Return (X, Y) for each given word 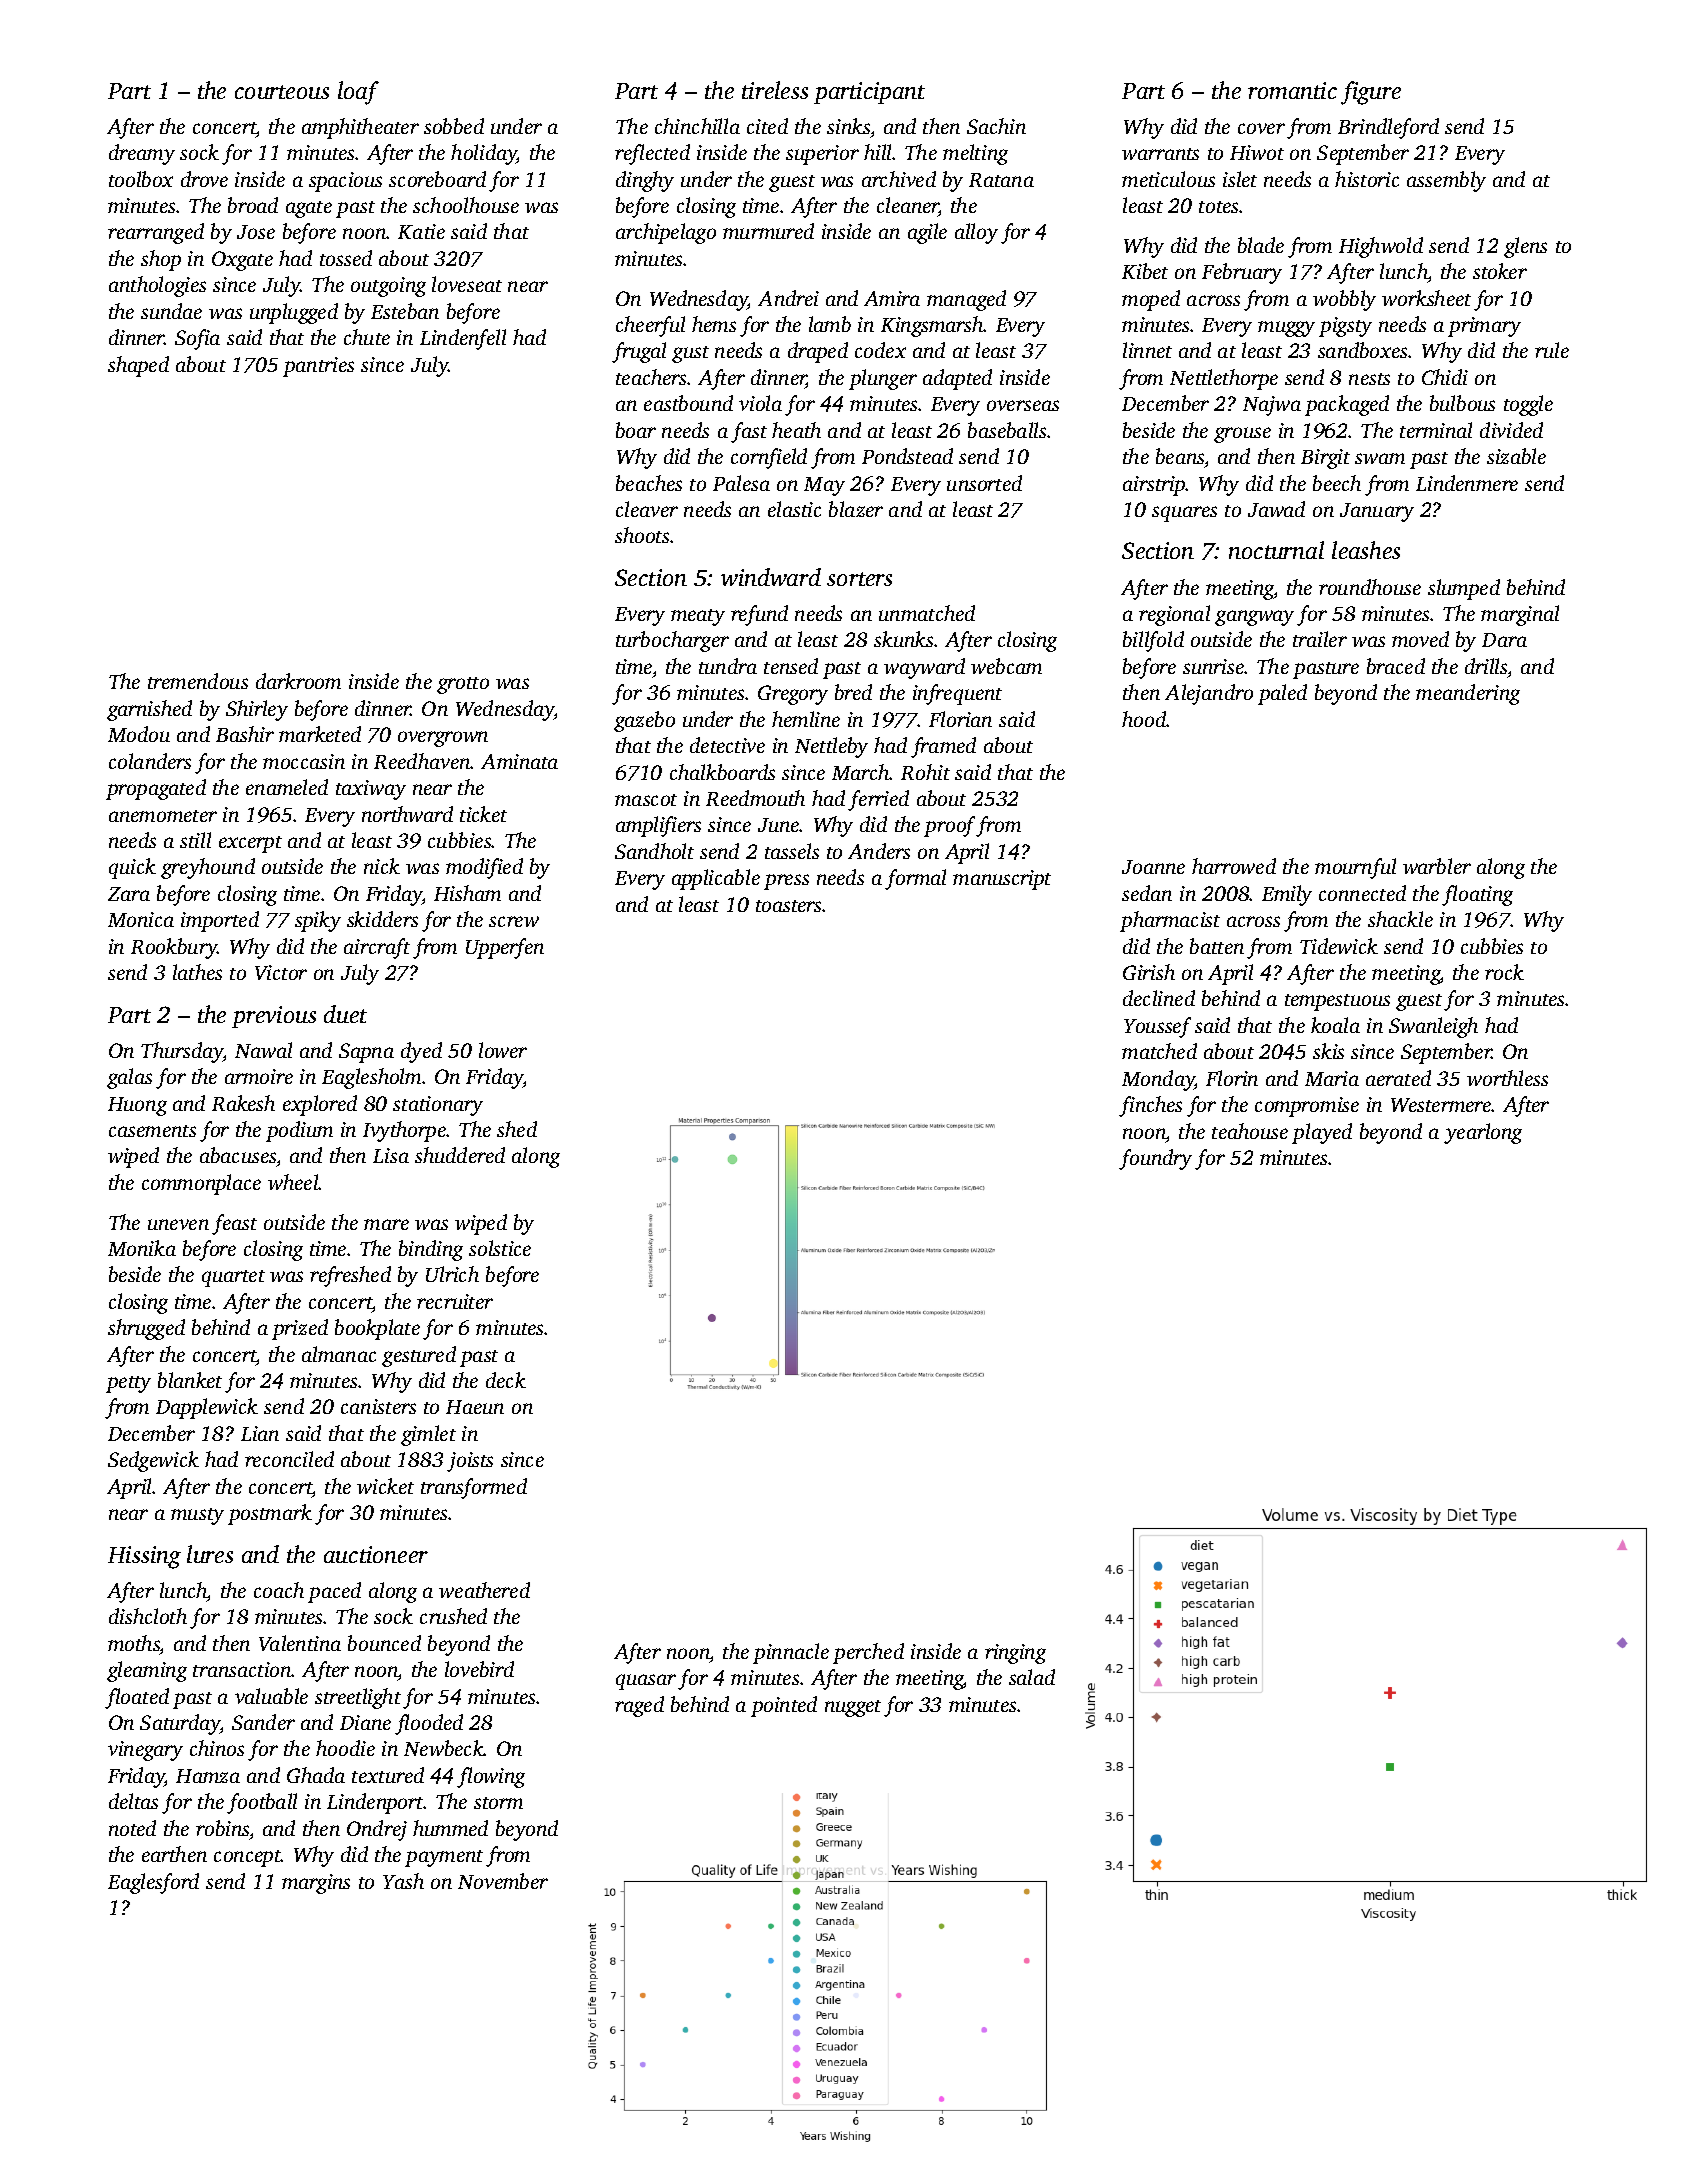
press (786, 882)
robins (222, 1828)
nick (382, 866)
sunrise (1213, 666)
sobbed (454, 126)
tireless (775, 90)
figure (1371, 93)
